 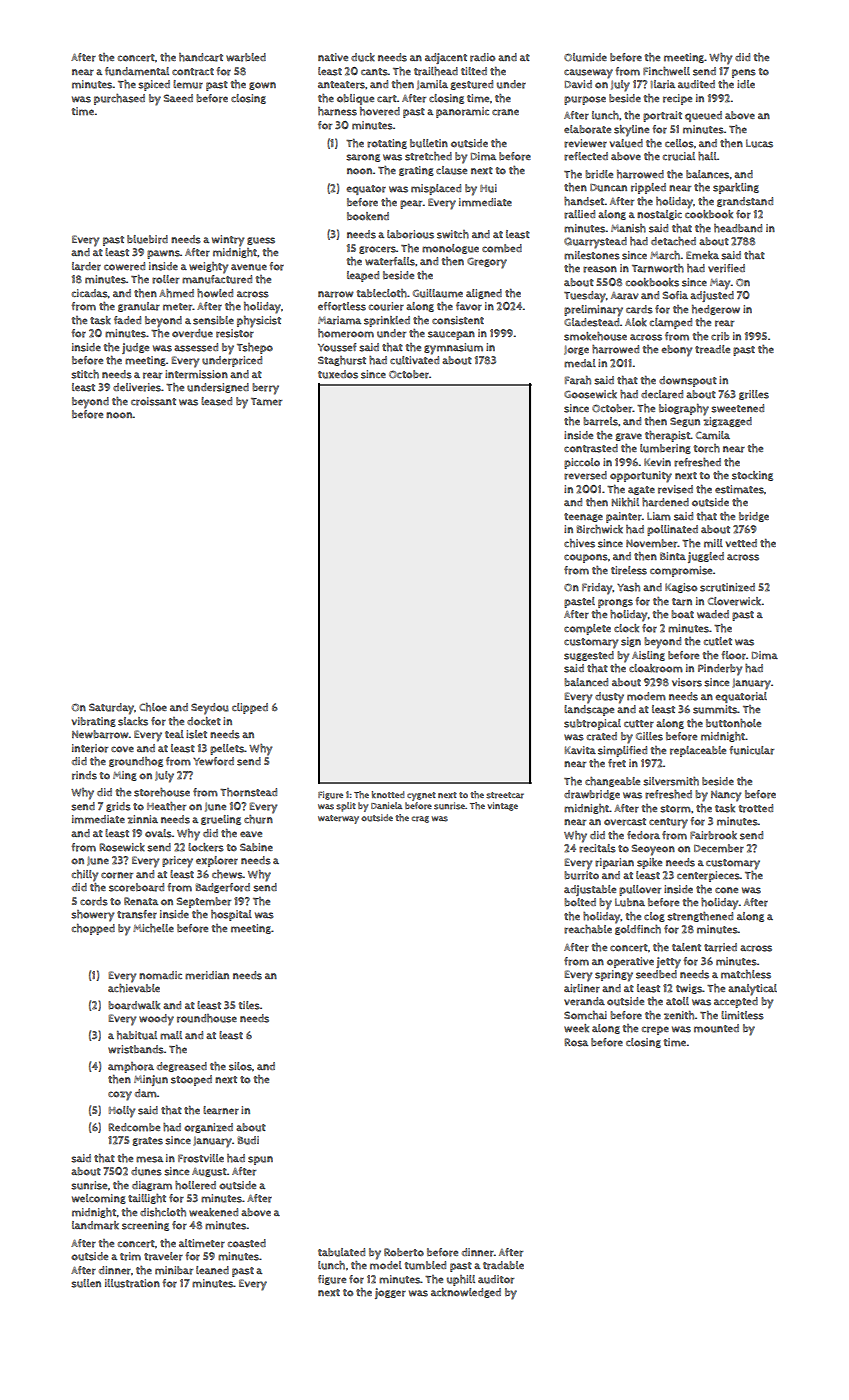 I want to click on tuxedos, so click(x=338, y=374).
